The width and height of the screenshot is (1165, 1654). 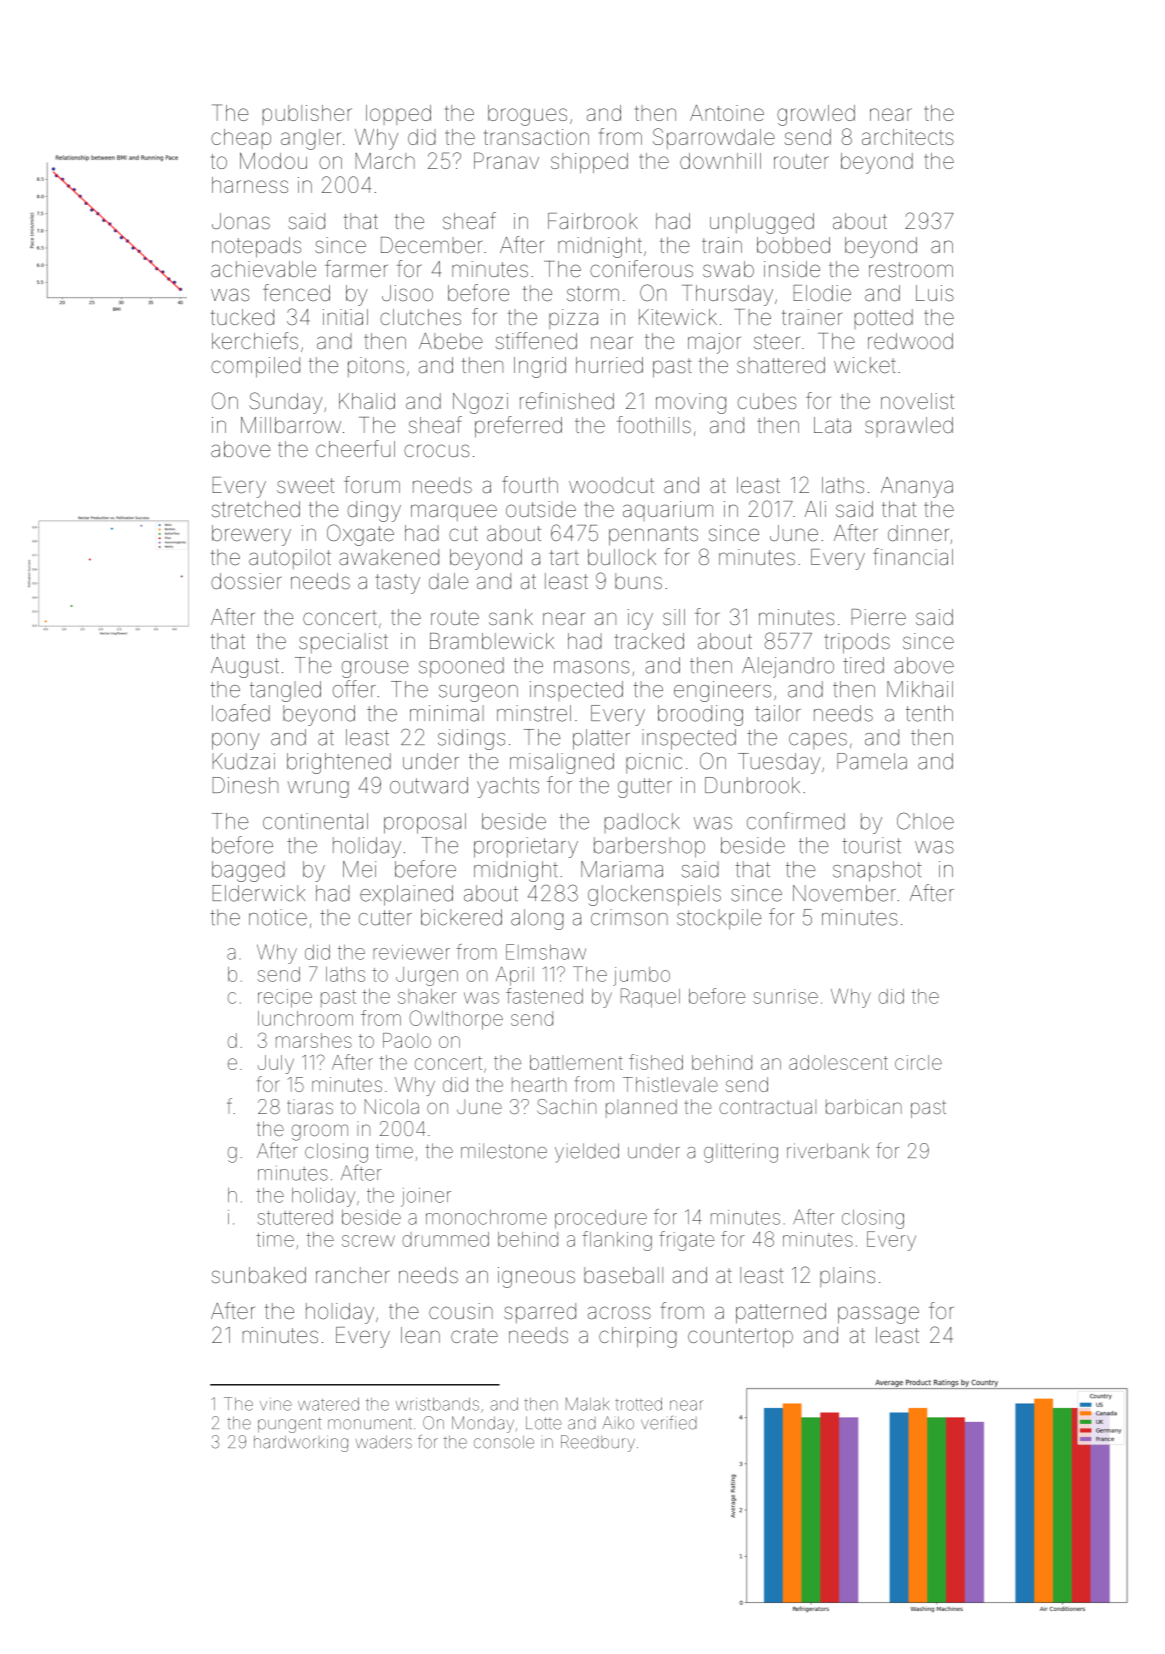 What do you see at coordinates (504, 1442) in the screenshot?
I see `console` at bounding box center [504, 1442].
